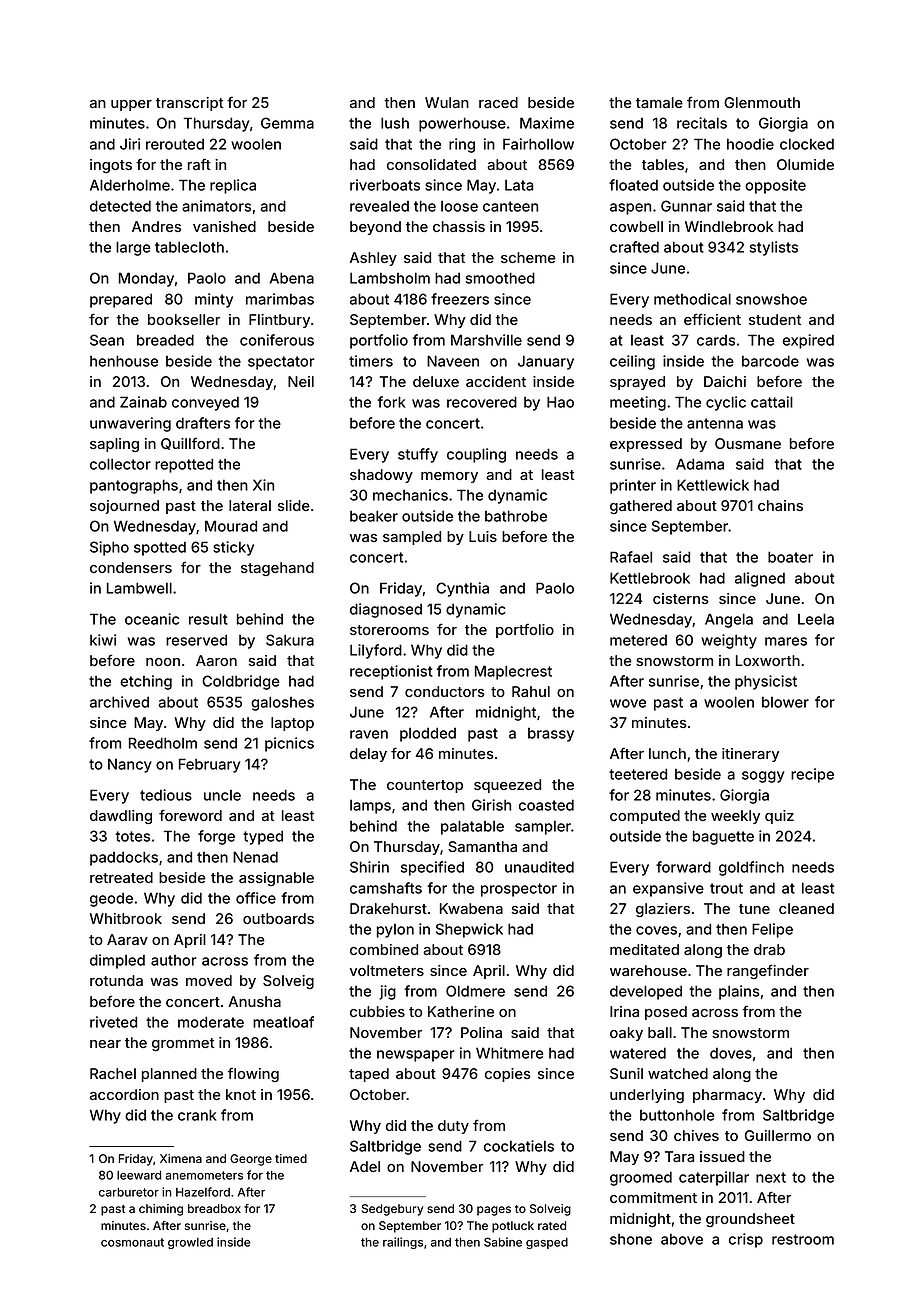  What do you see at coordinates (175, 144) in the screenshot?
I see `rerouted` at bounding box center [175, 144].
